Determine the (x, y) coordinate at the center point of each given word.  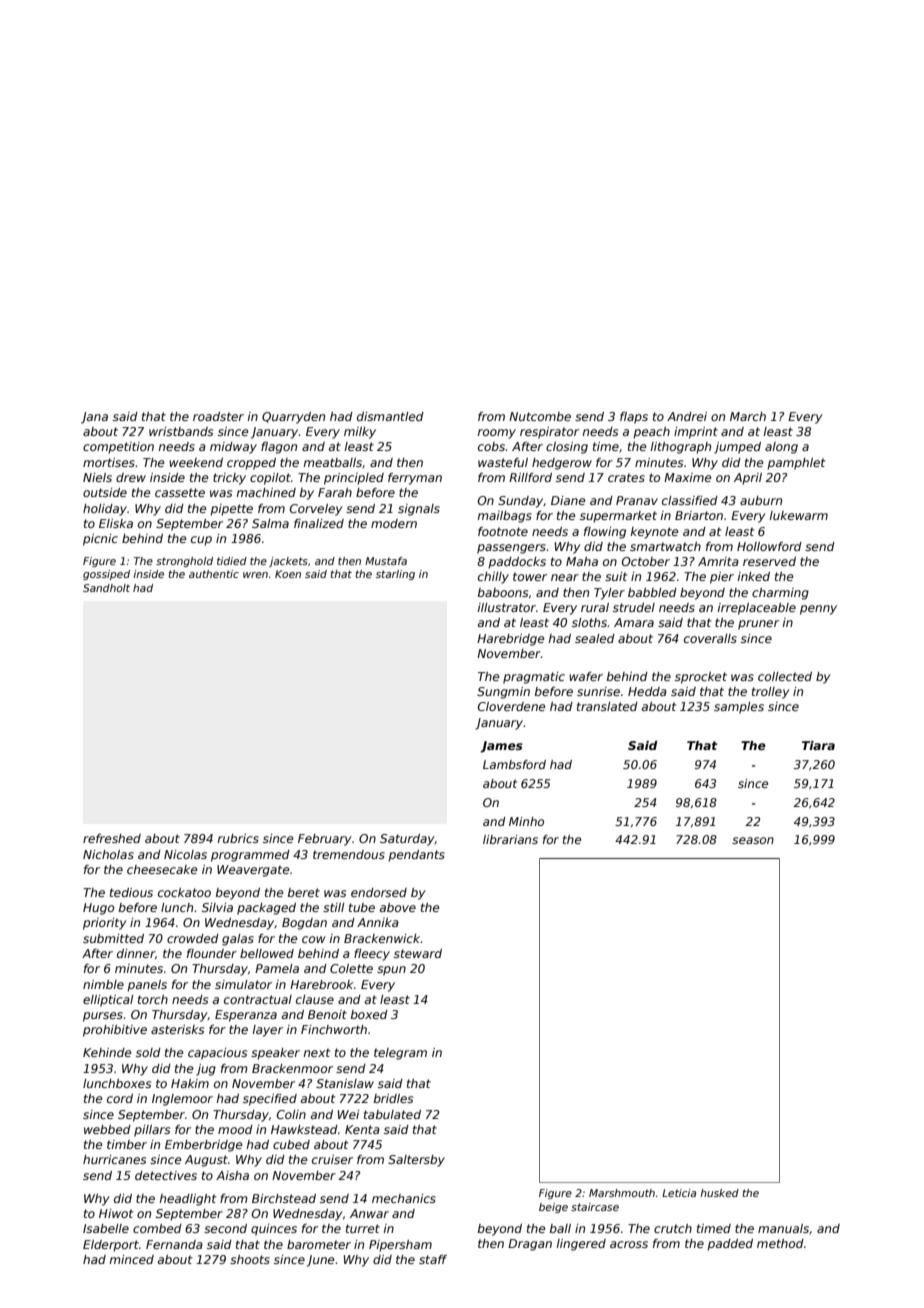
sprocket (701, 678)
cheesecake (162, 869)
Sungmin (503, 693)
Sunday (520, 502)
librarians (510, 839)
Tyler (609, 594)
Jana (94, 418)
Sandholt (106, 588)
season (753, 840)
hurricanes (114, 1159)
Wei (348, 1114)
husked (719, 1193)
